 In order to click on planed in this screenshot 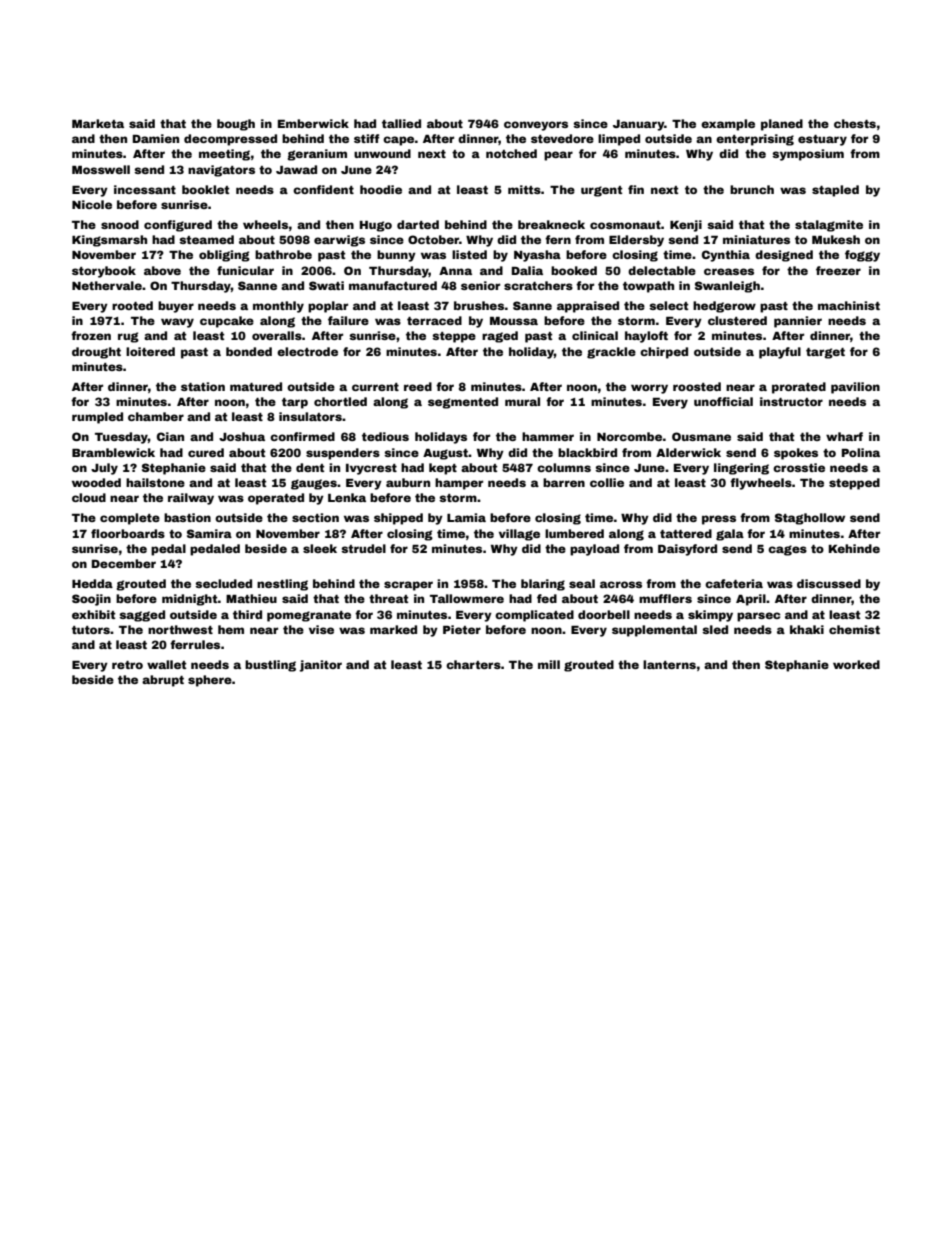, I will do `click(782, 125)`.
